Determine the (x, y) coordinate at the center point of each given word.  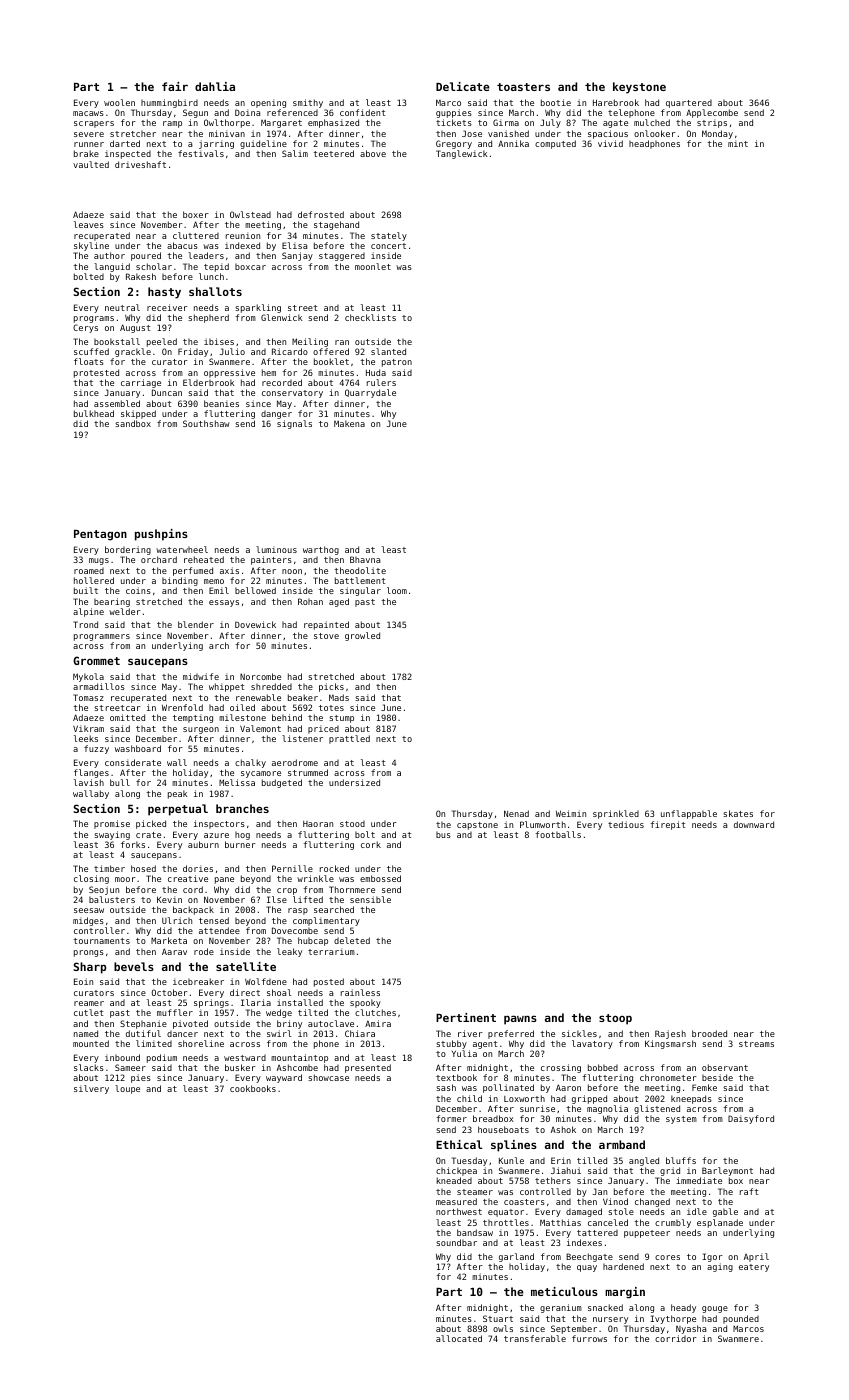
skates (738, 813)
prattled (349, 739)
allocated (459, 1338)
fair (175, 86)
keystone (639, 88)
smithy (308, 103)
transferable (535, 1338)
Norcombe (260, 676)
